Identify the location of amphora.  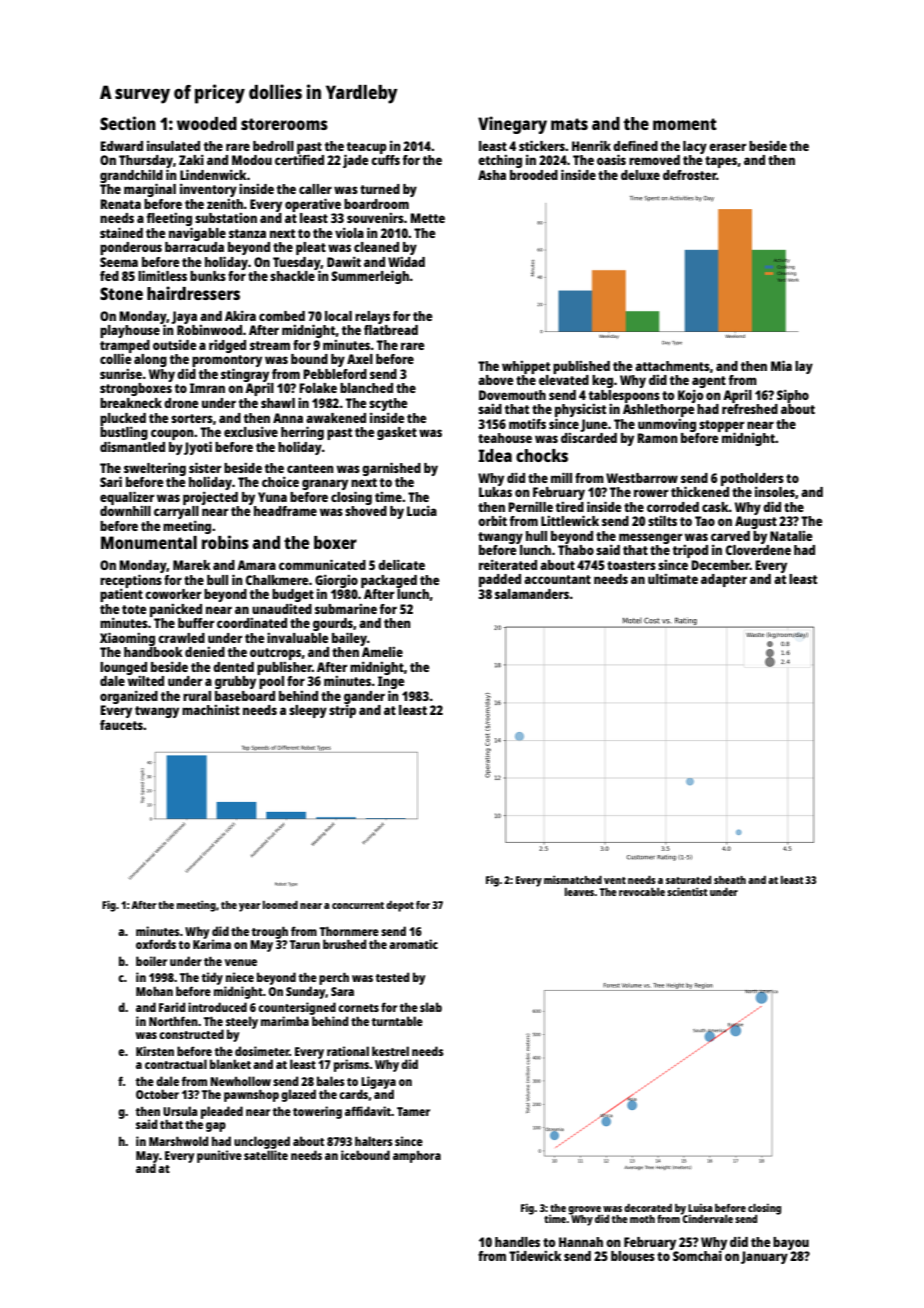
(417, 1157).
